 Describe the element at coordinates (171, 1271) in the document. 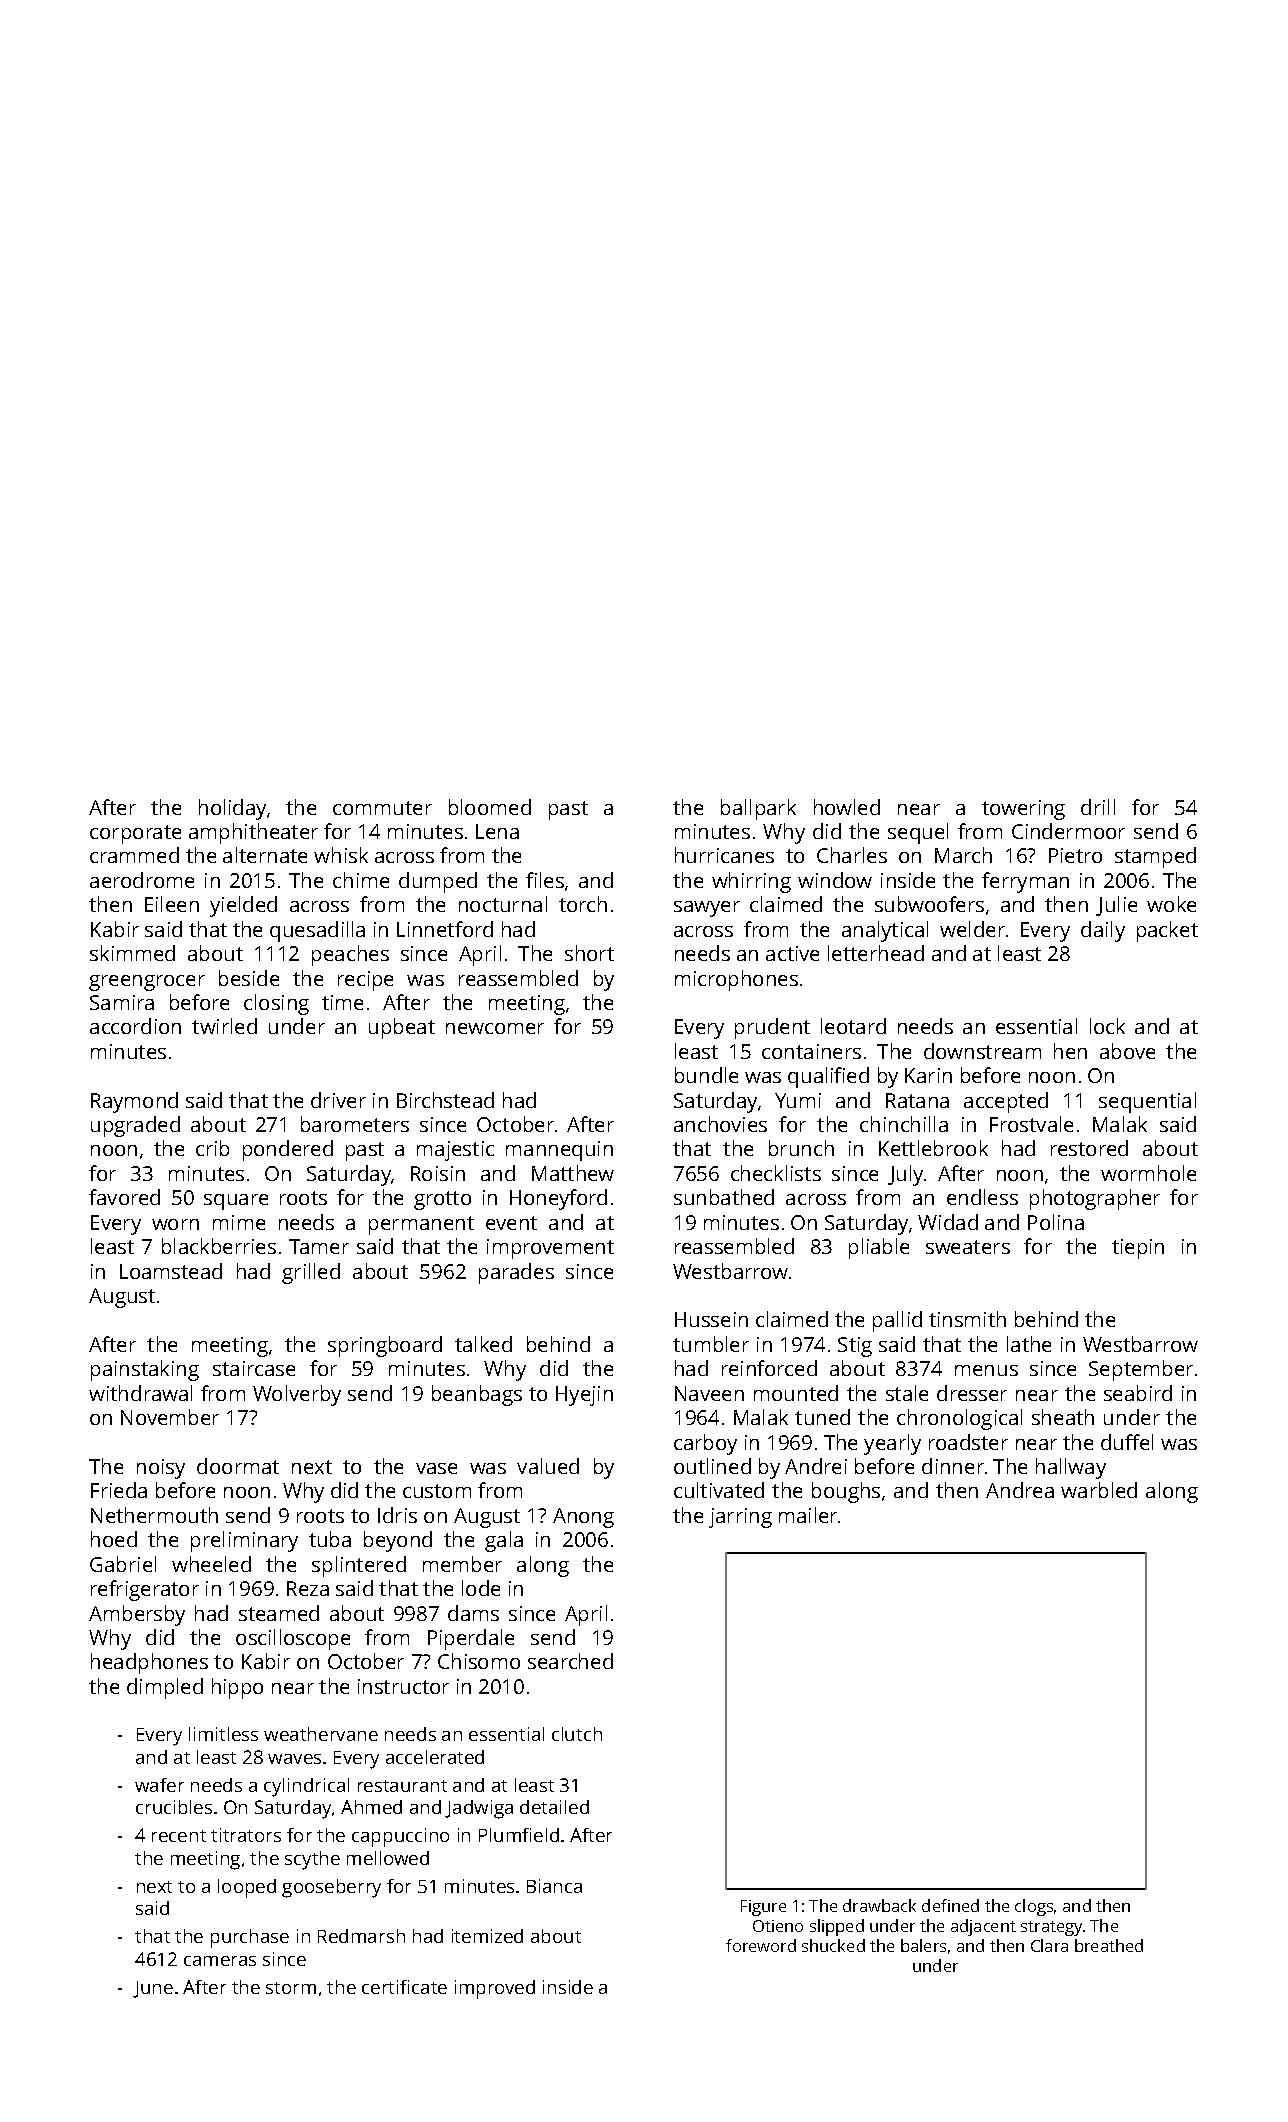

I see `Loamstead` at that location.
